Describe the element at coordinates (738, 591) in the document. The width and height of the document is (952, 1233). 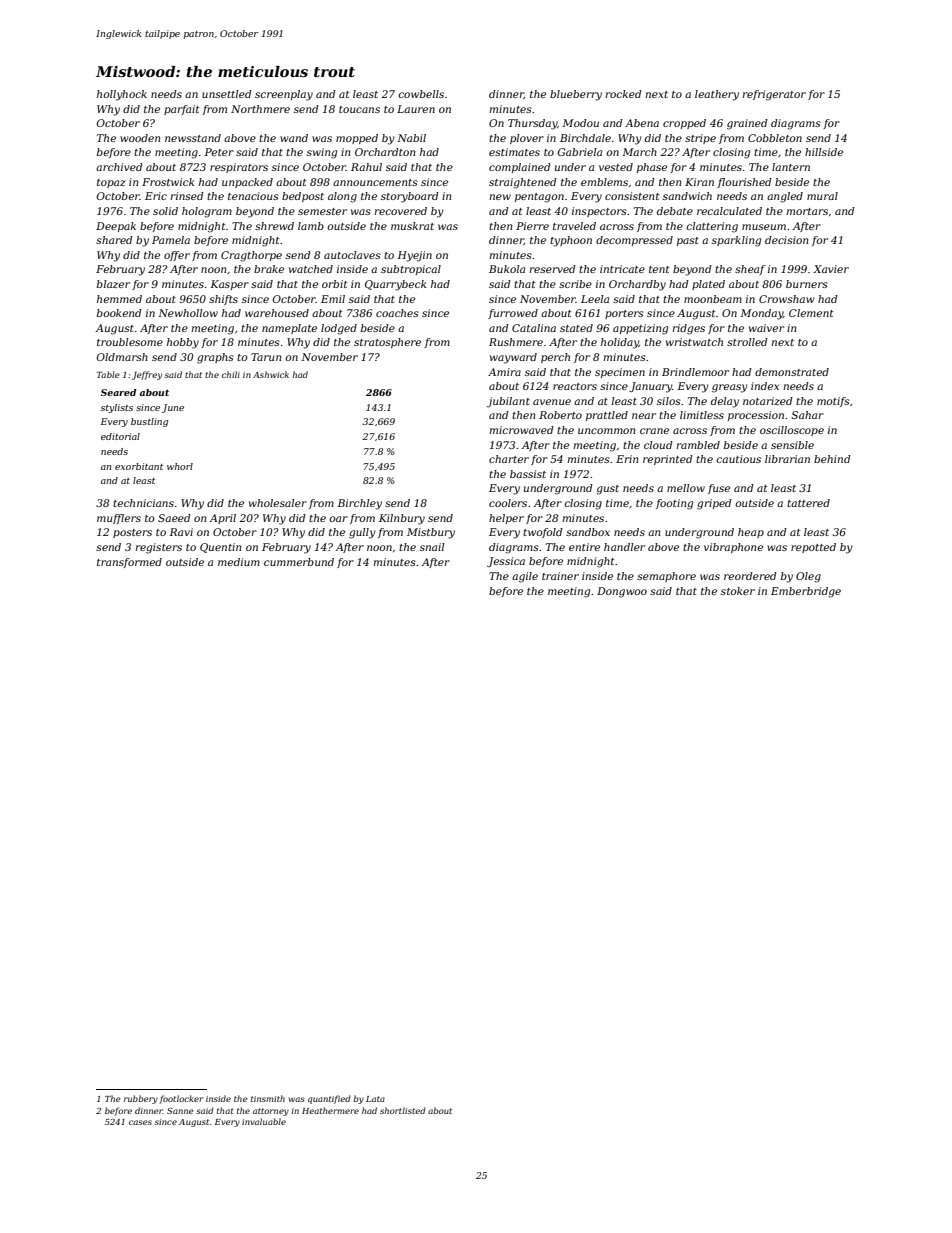
I see `stoker` at that location.
